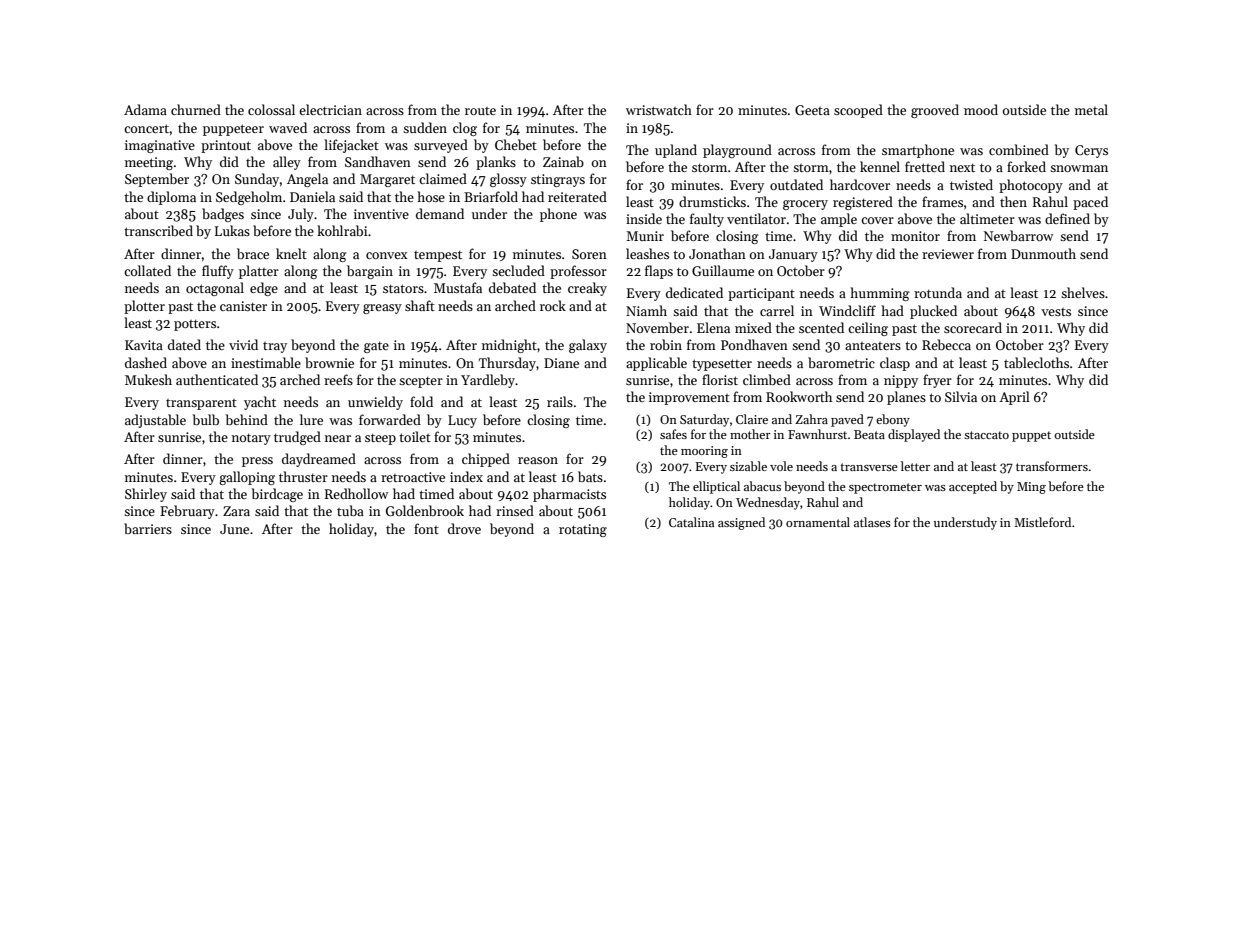  I want to click on knelt, so click(291, 253).
